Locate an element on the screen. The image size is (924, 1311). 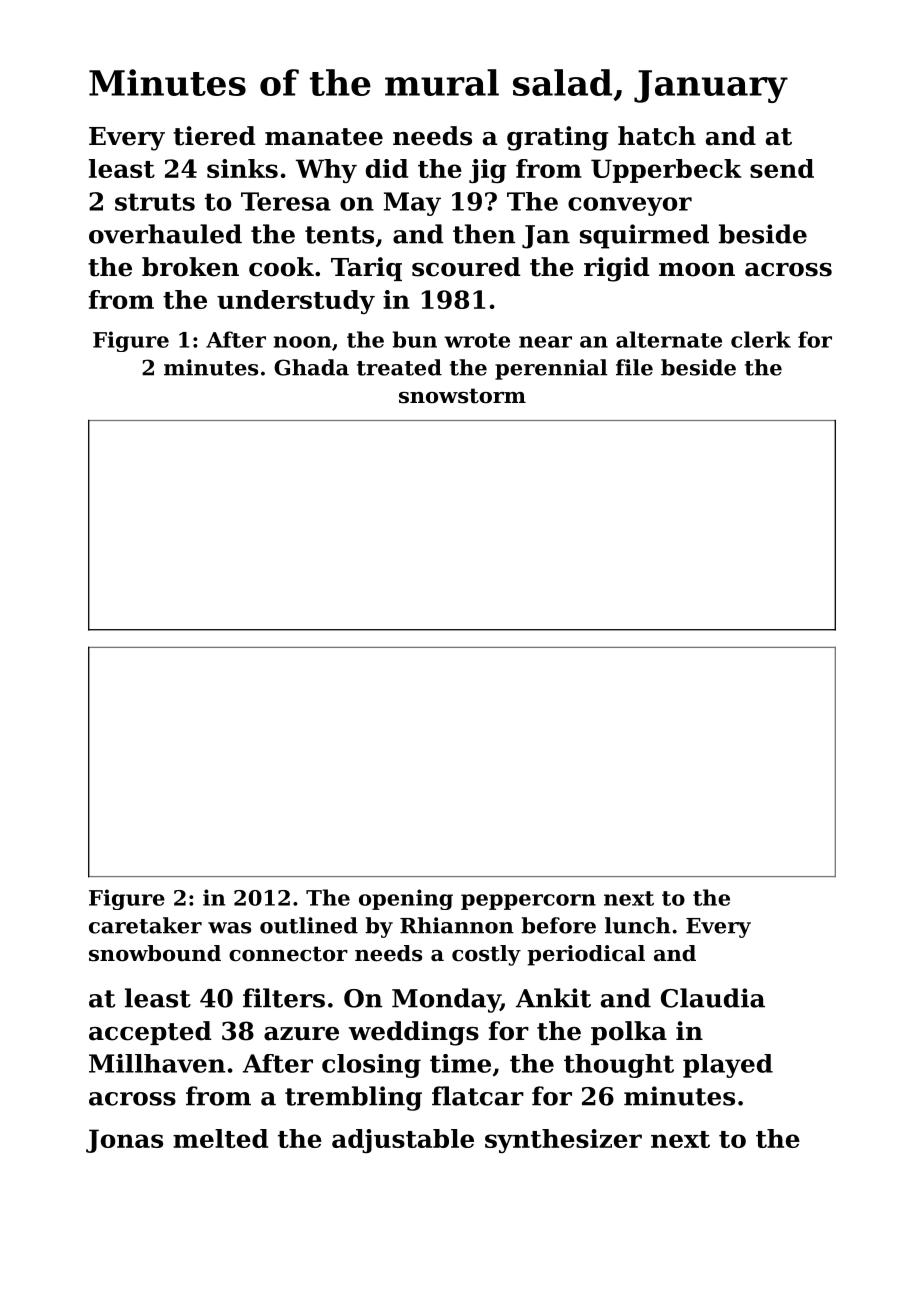
noon is located at coordinates (302, 342).
